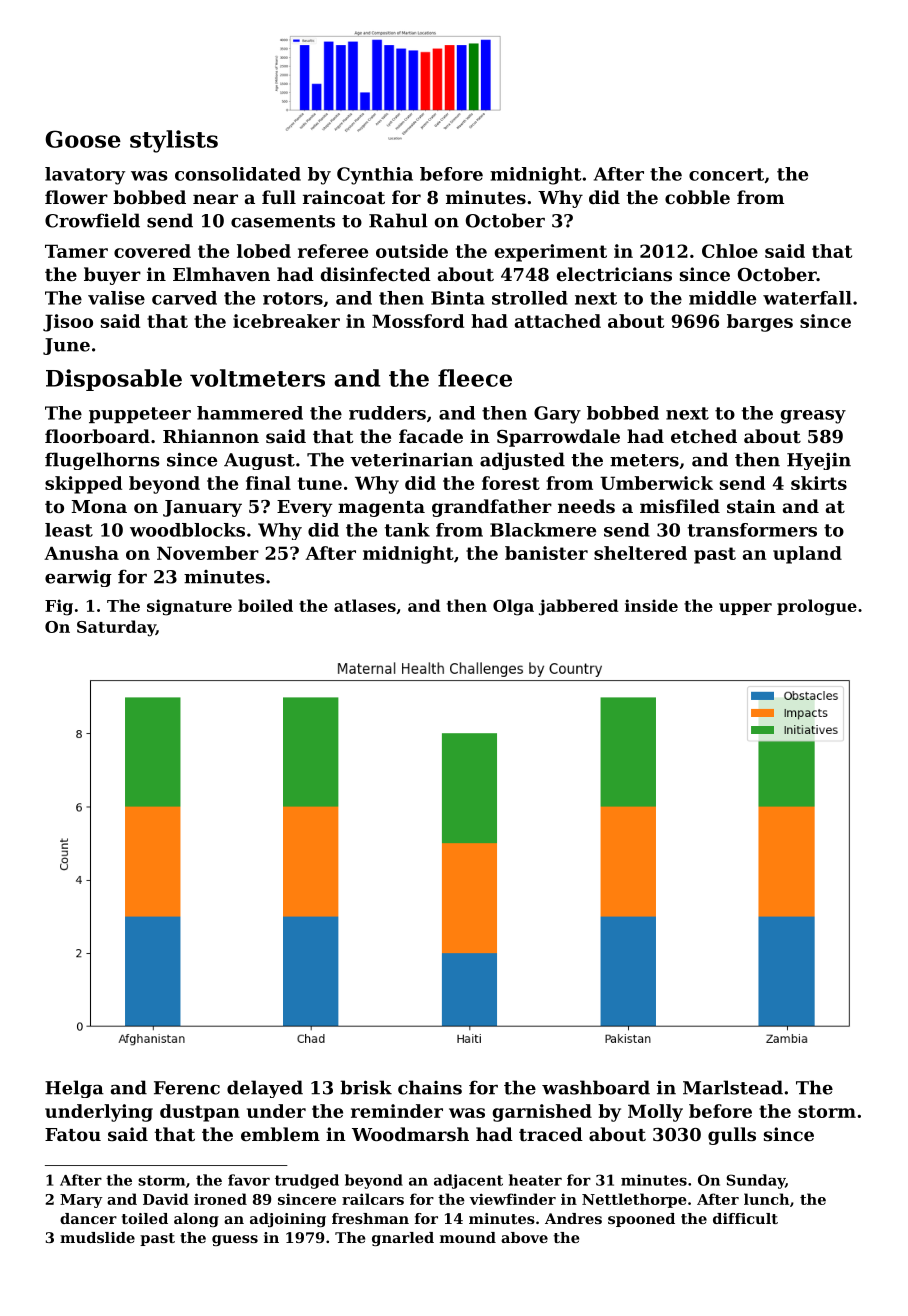 This image has width=908, height=1316. What do you see at coordinates (733, 1087) in the image?
I see `Marlstead` at bounding box center [733, 1087].
